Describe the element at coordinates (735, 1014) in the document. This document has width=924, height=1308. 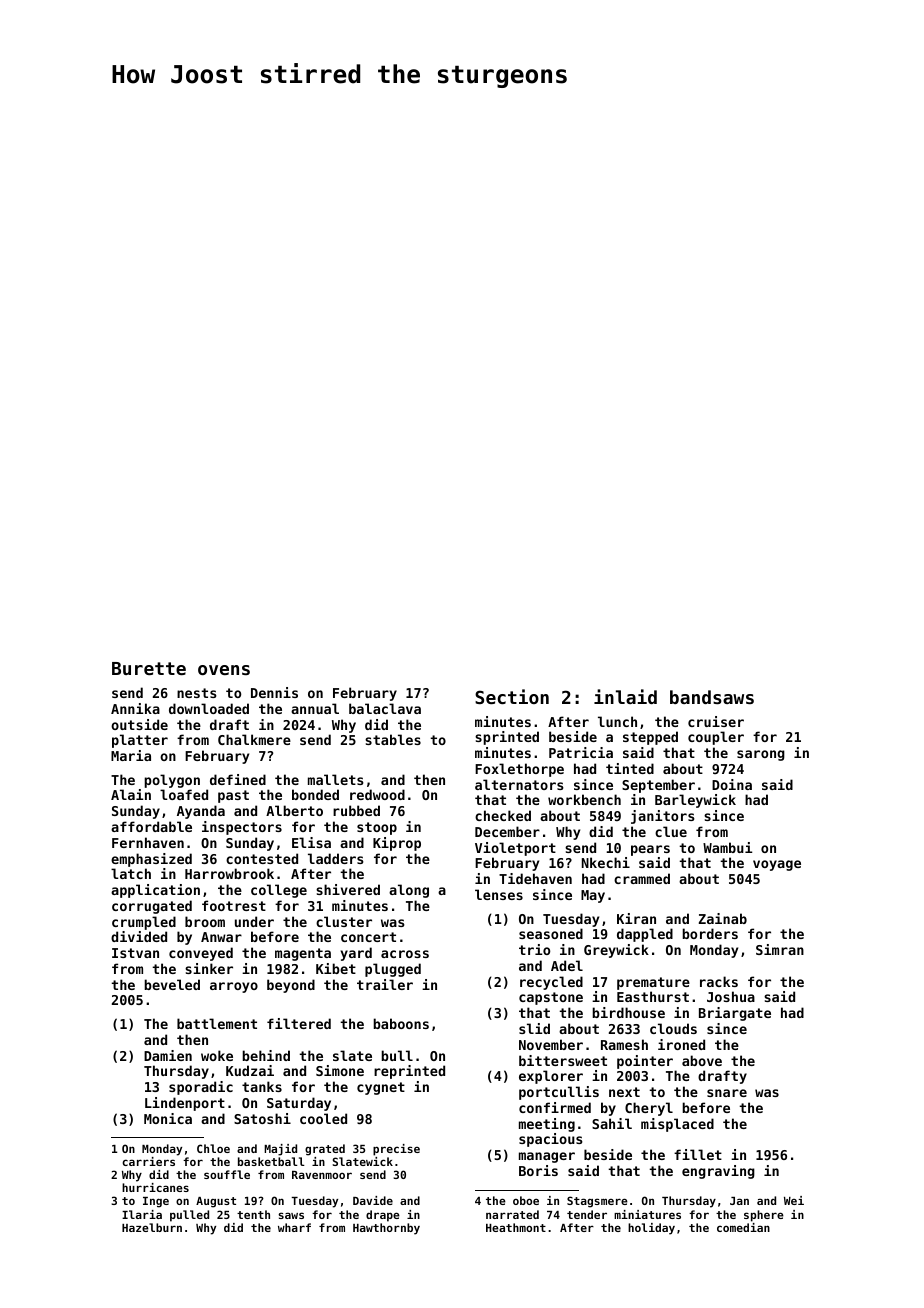
I see `Briargate` at that location.
